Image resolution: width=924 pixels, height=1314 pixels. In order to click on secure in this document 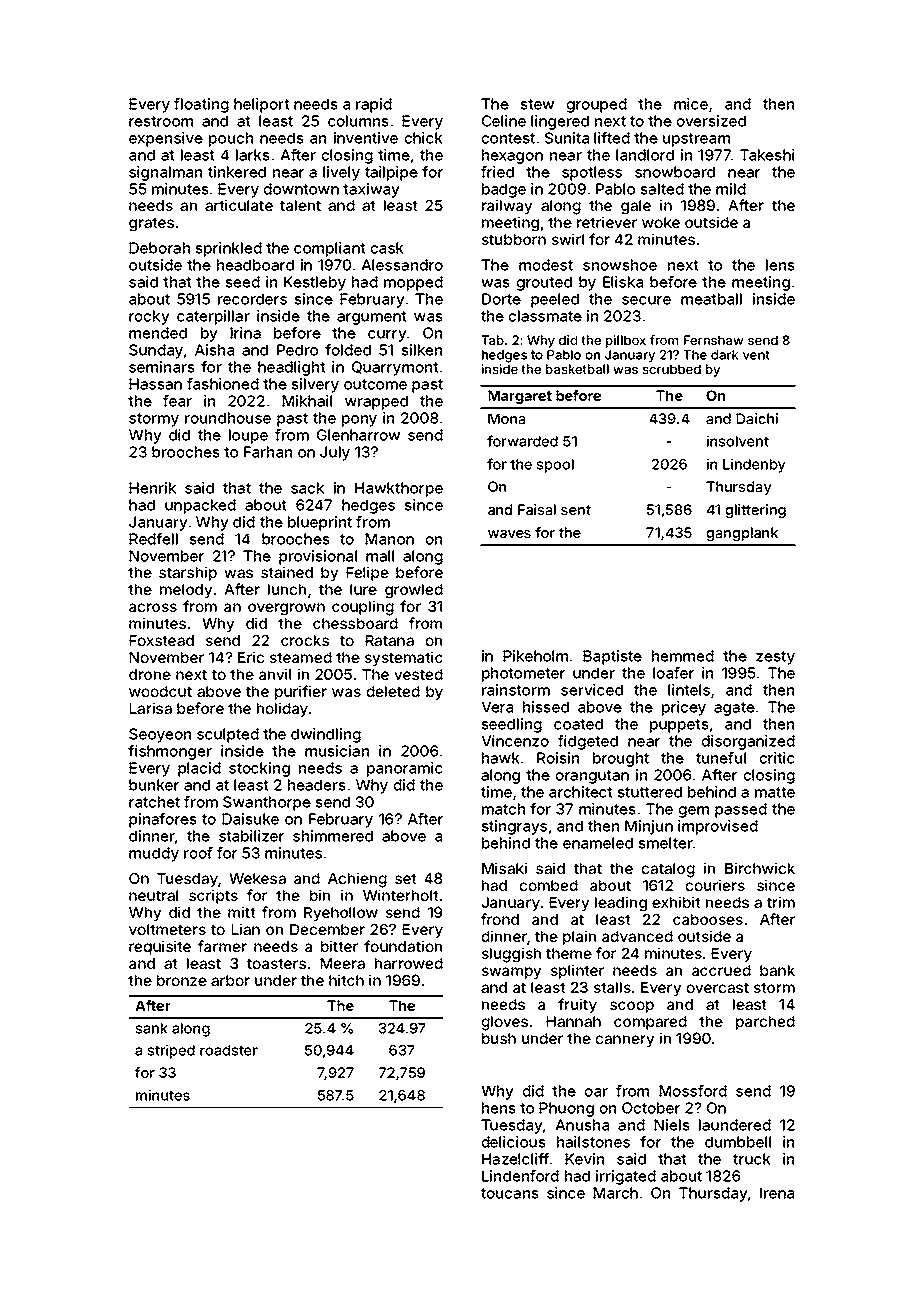, I will do `click(646, 300)`.
